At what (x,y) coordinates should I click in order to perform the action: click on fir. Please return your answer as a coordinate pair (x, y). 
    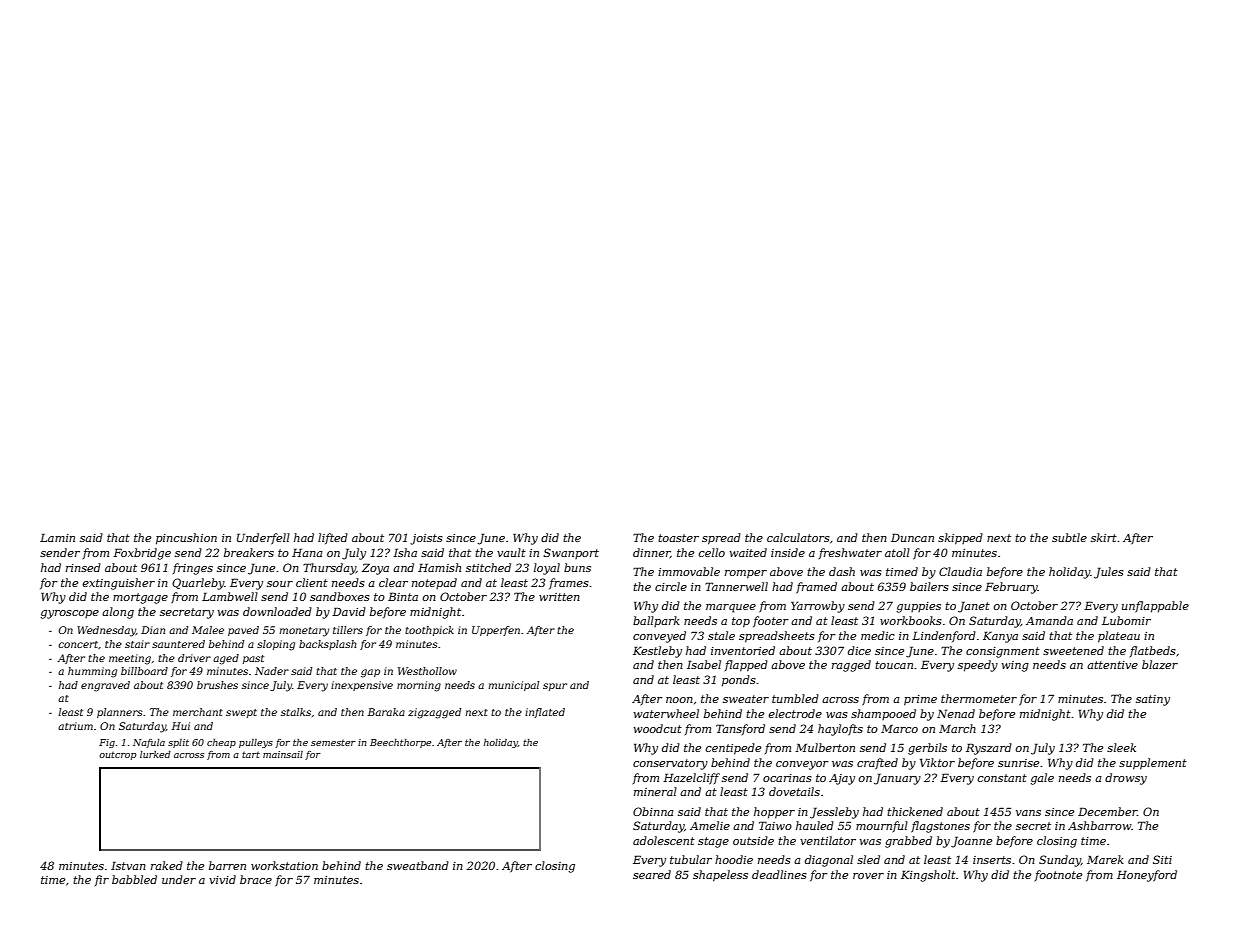
    Looking at the image, I should click on (102, 880).
